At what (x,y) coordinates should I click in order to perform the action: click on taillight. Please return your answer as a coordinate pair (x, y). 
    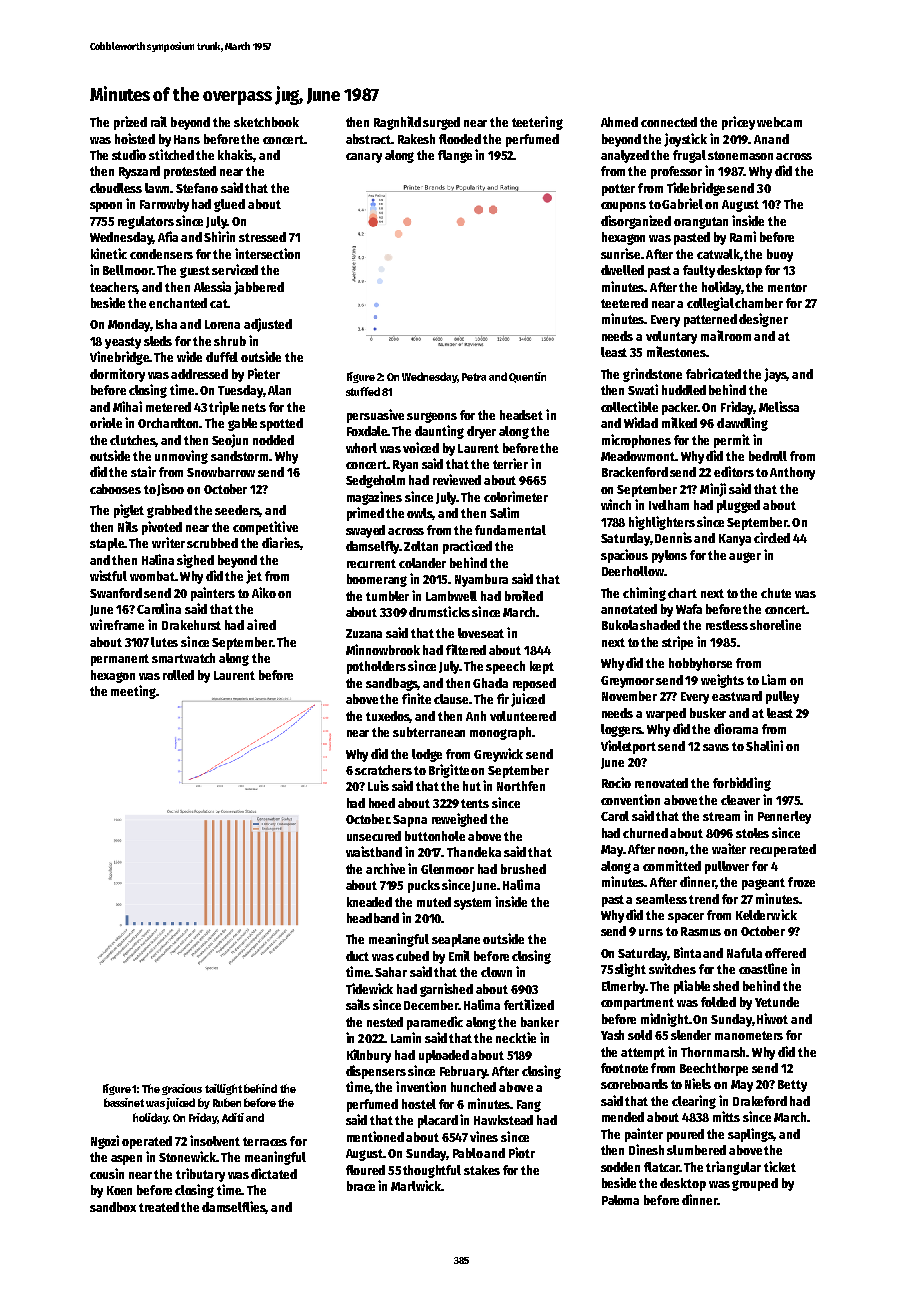
    Looking at the image, I should click on (223, 1089).
